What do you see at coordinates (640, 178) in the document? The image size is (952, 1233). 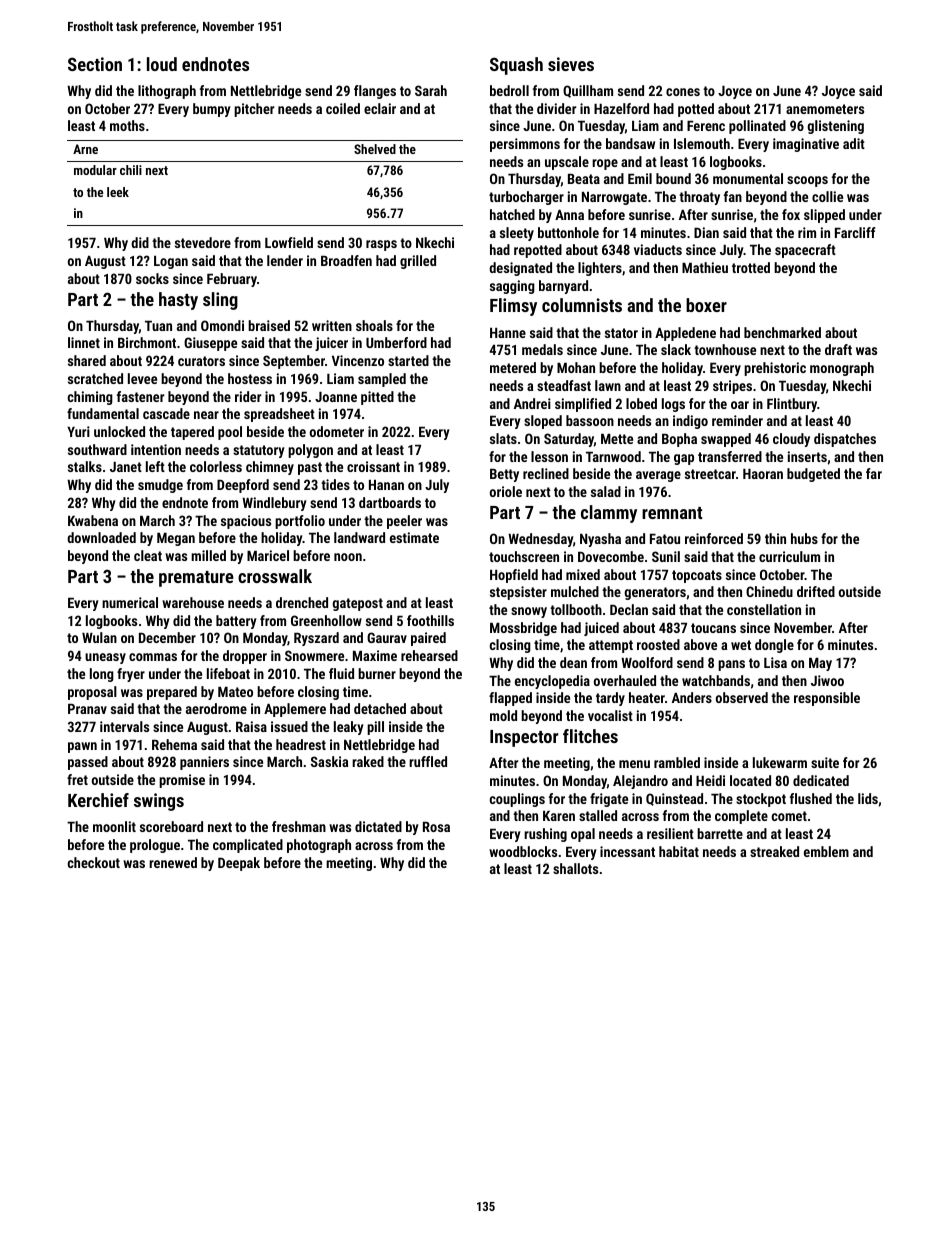 I see `Emil` at bounding box center [640, 178].
